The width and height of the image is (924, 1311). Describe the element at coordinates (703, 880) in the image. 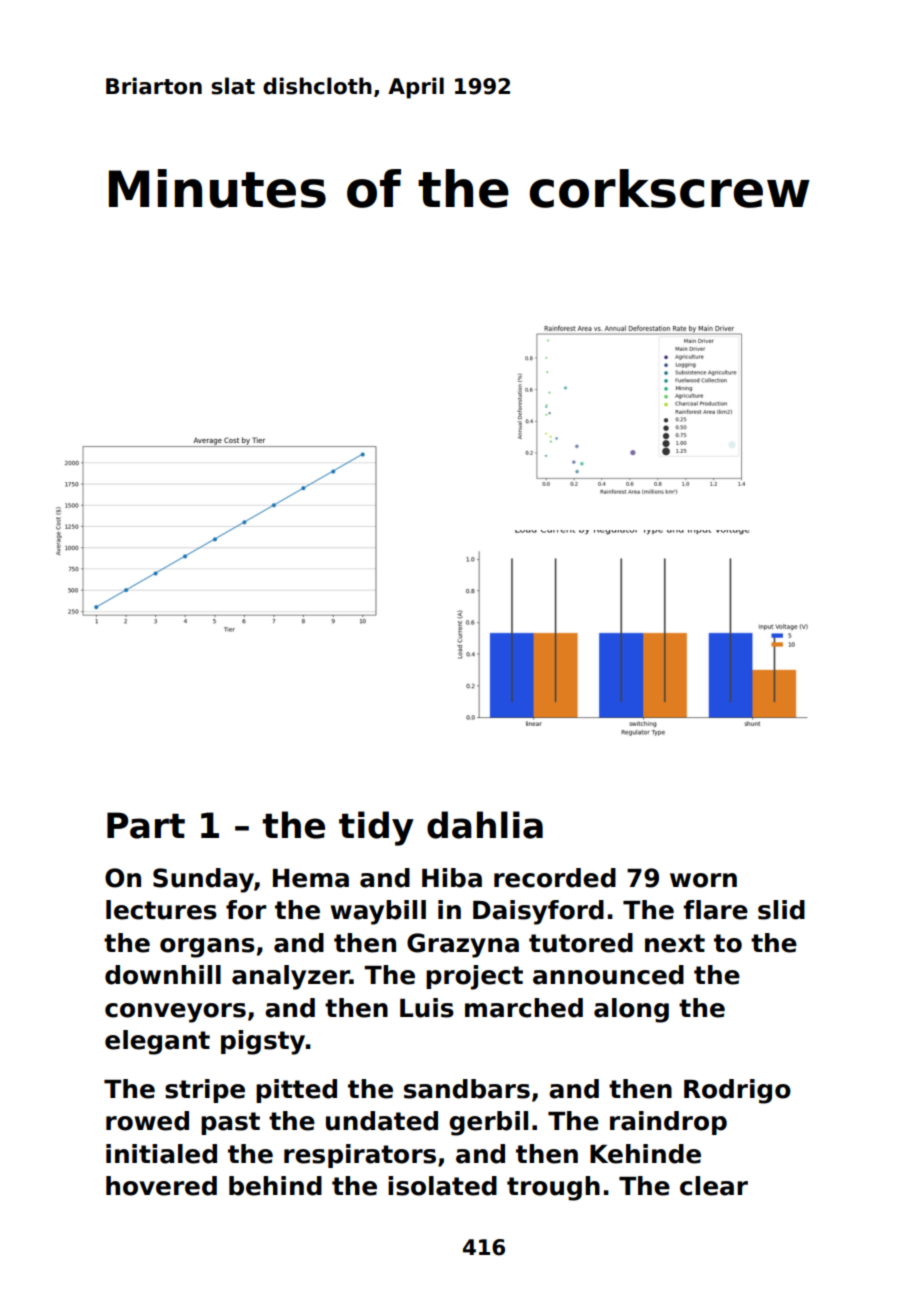

I see `worn` at that location.
